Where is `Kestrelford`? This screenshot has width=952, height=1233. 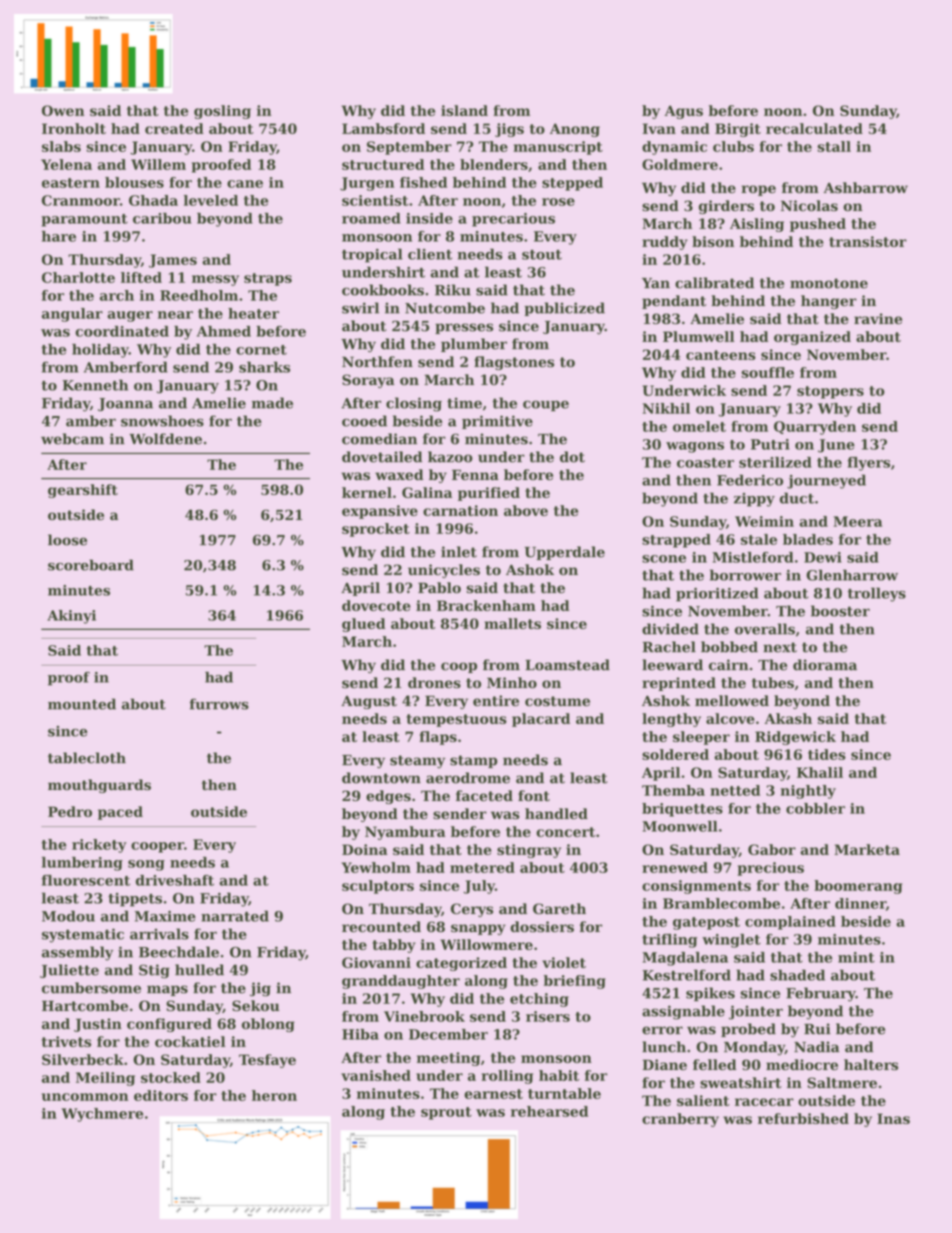
Kestrelford is located at coordinates (686, 975).
